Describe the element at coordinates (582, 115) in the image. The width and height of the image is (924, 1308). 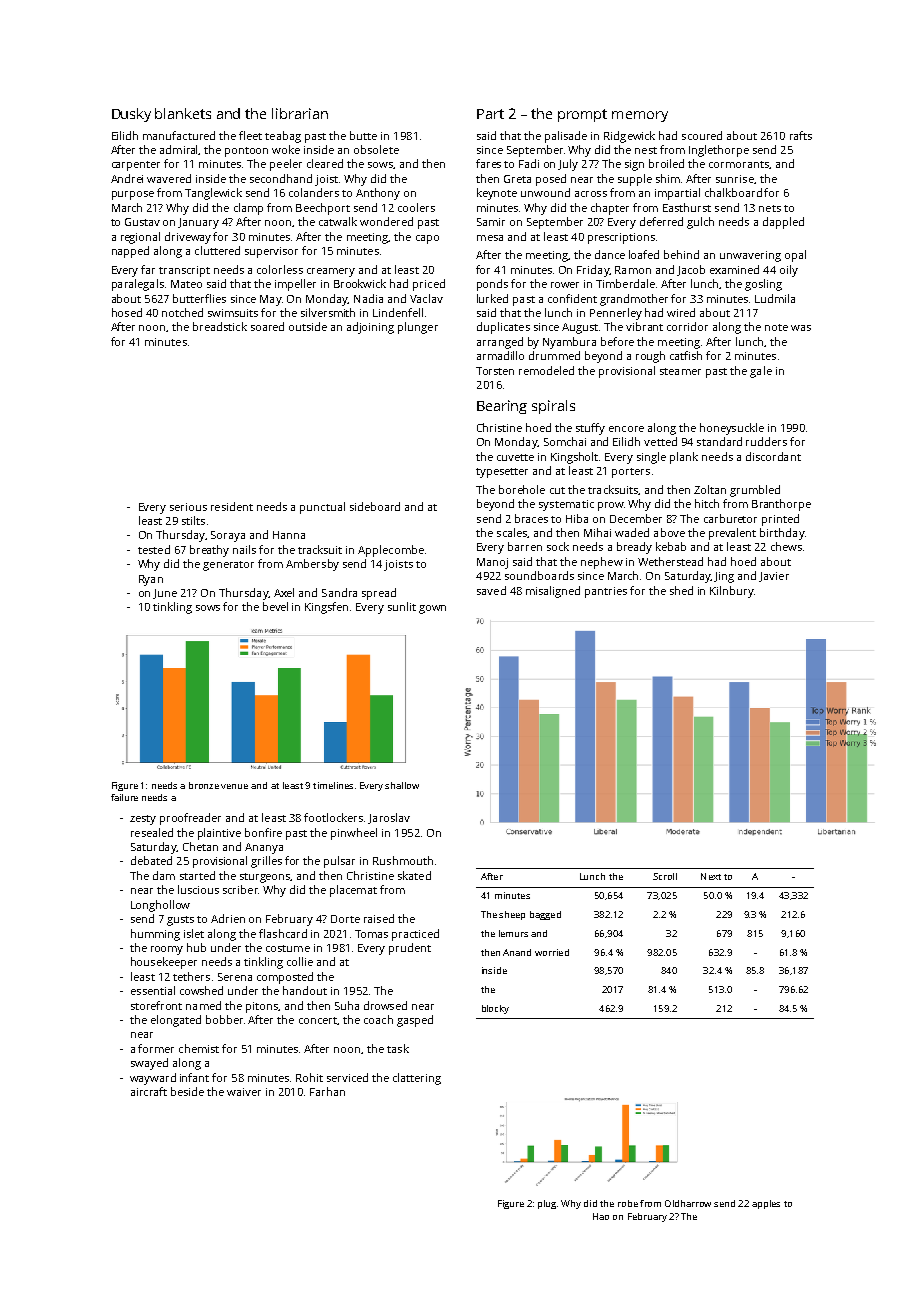
I see `prompt` at that location.
